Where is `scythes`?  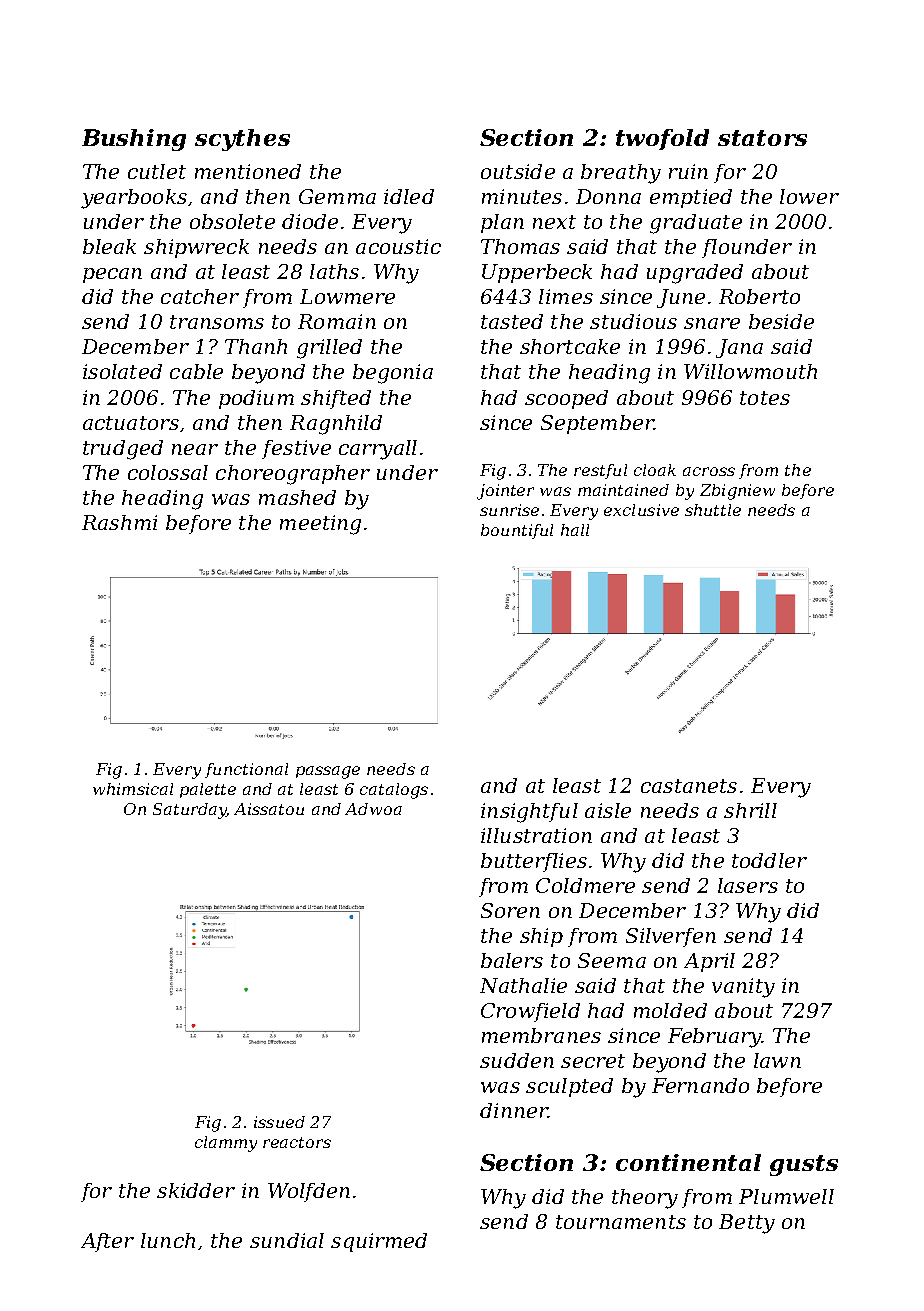
scythes is located at coordinates (242, 140).
